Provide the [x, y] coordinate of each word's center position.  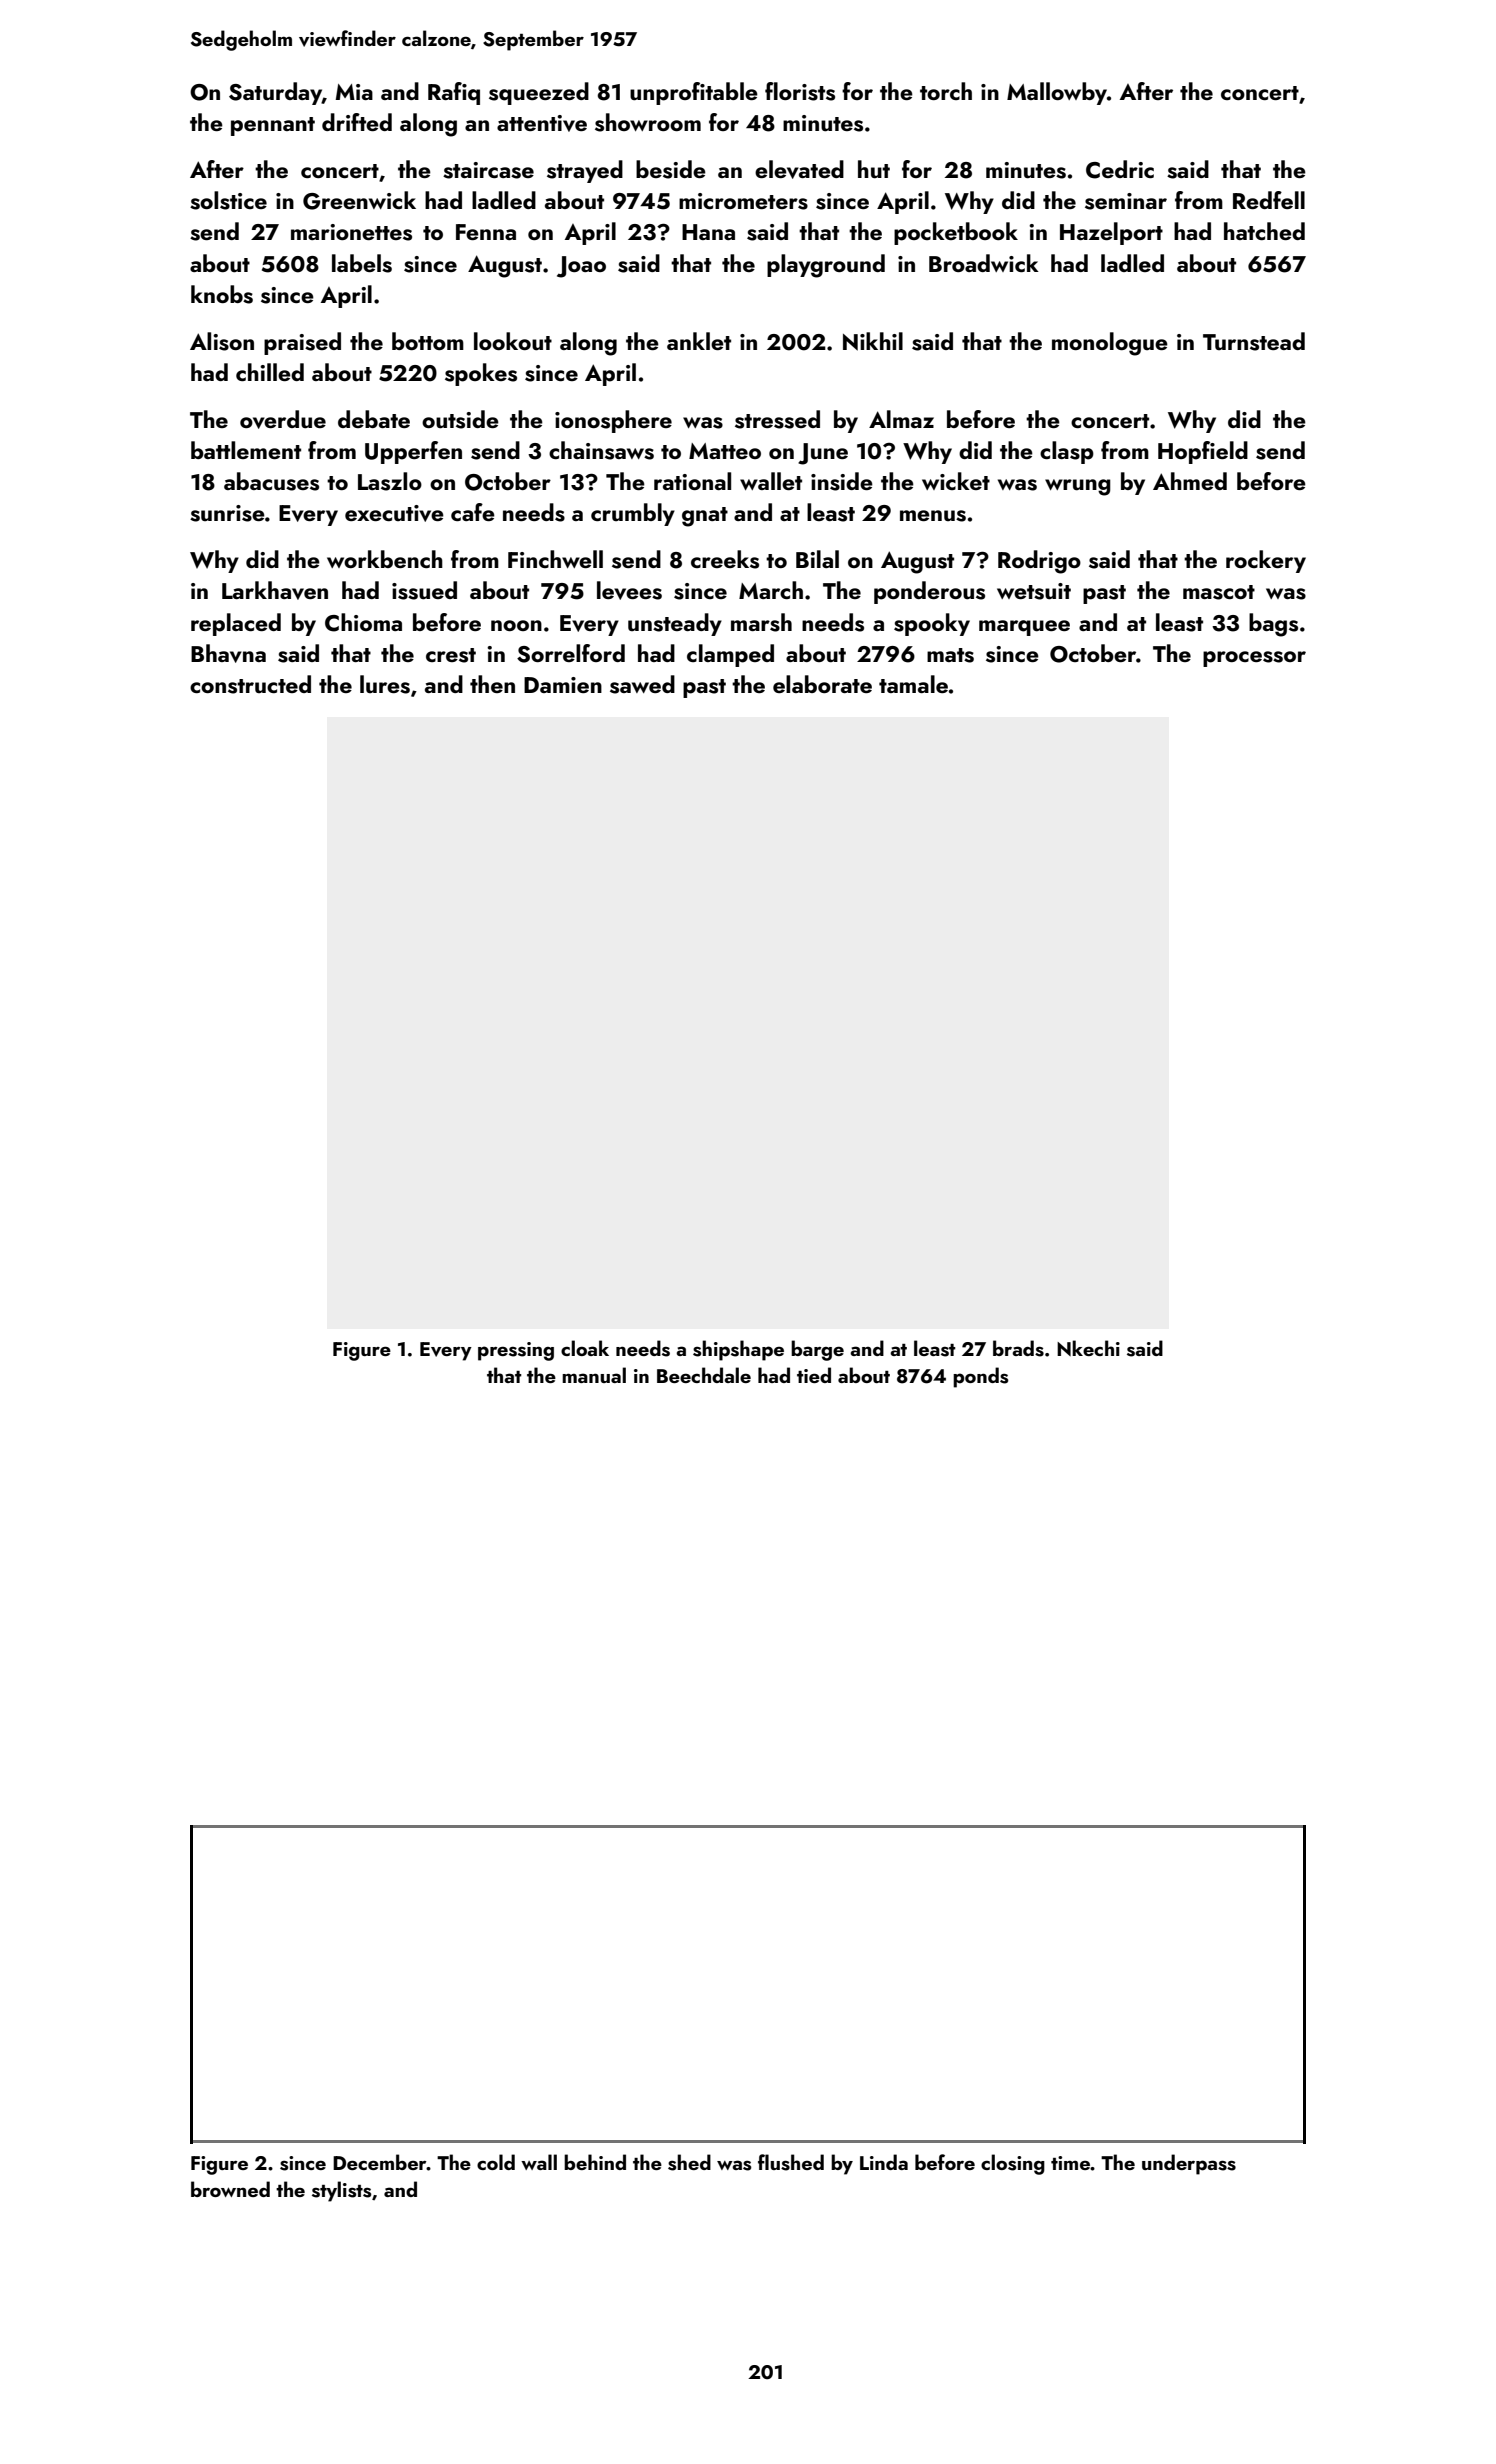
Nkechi [1088, 1348]
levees [629, 590]
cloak [585, 1348]
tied [814, 1375]
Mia [354, 92]
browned [230, 2189]
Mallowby [1057, 93]
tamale [913, 684]
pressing [516, 1351]
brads [1018, 1348]
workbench [385, 559]
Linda [884, 2162]
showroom [648, 122]
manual [594, 1375]
